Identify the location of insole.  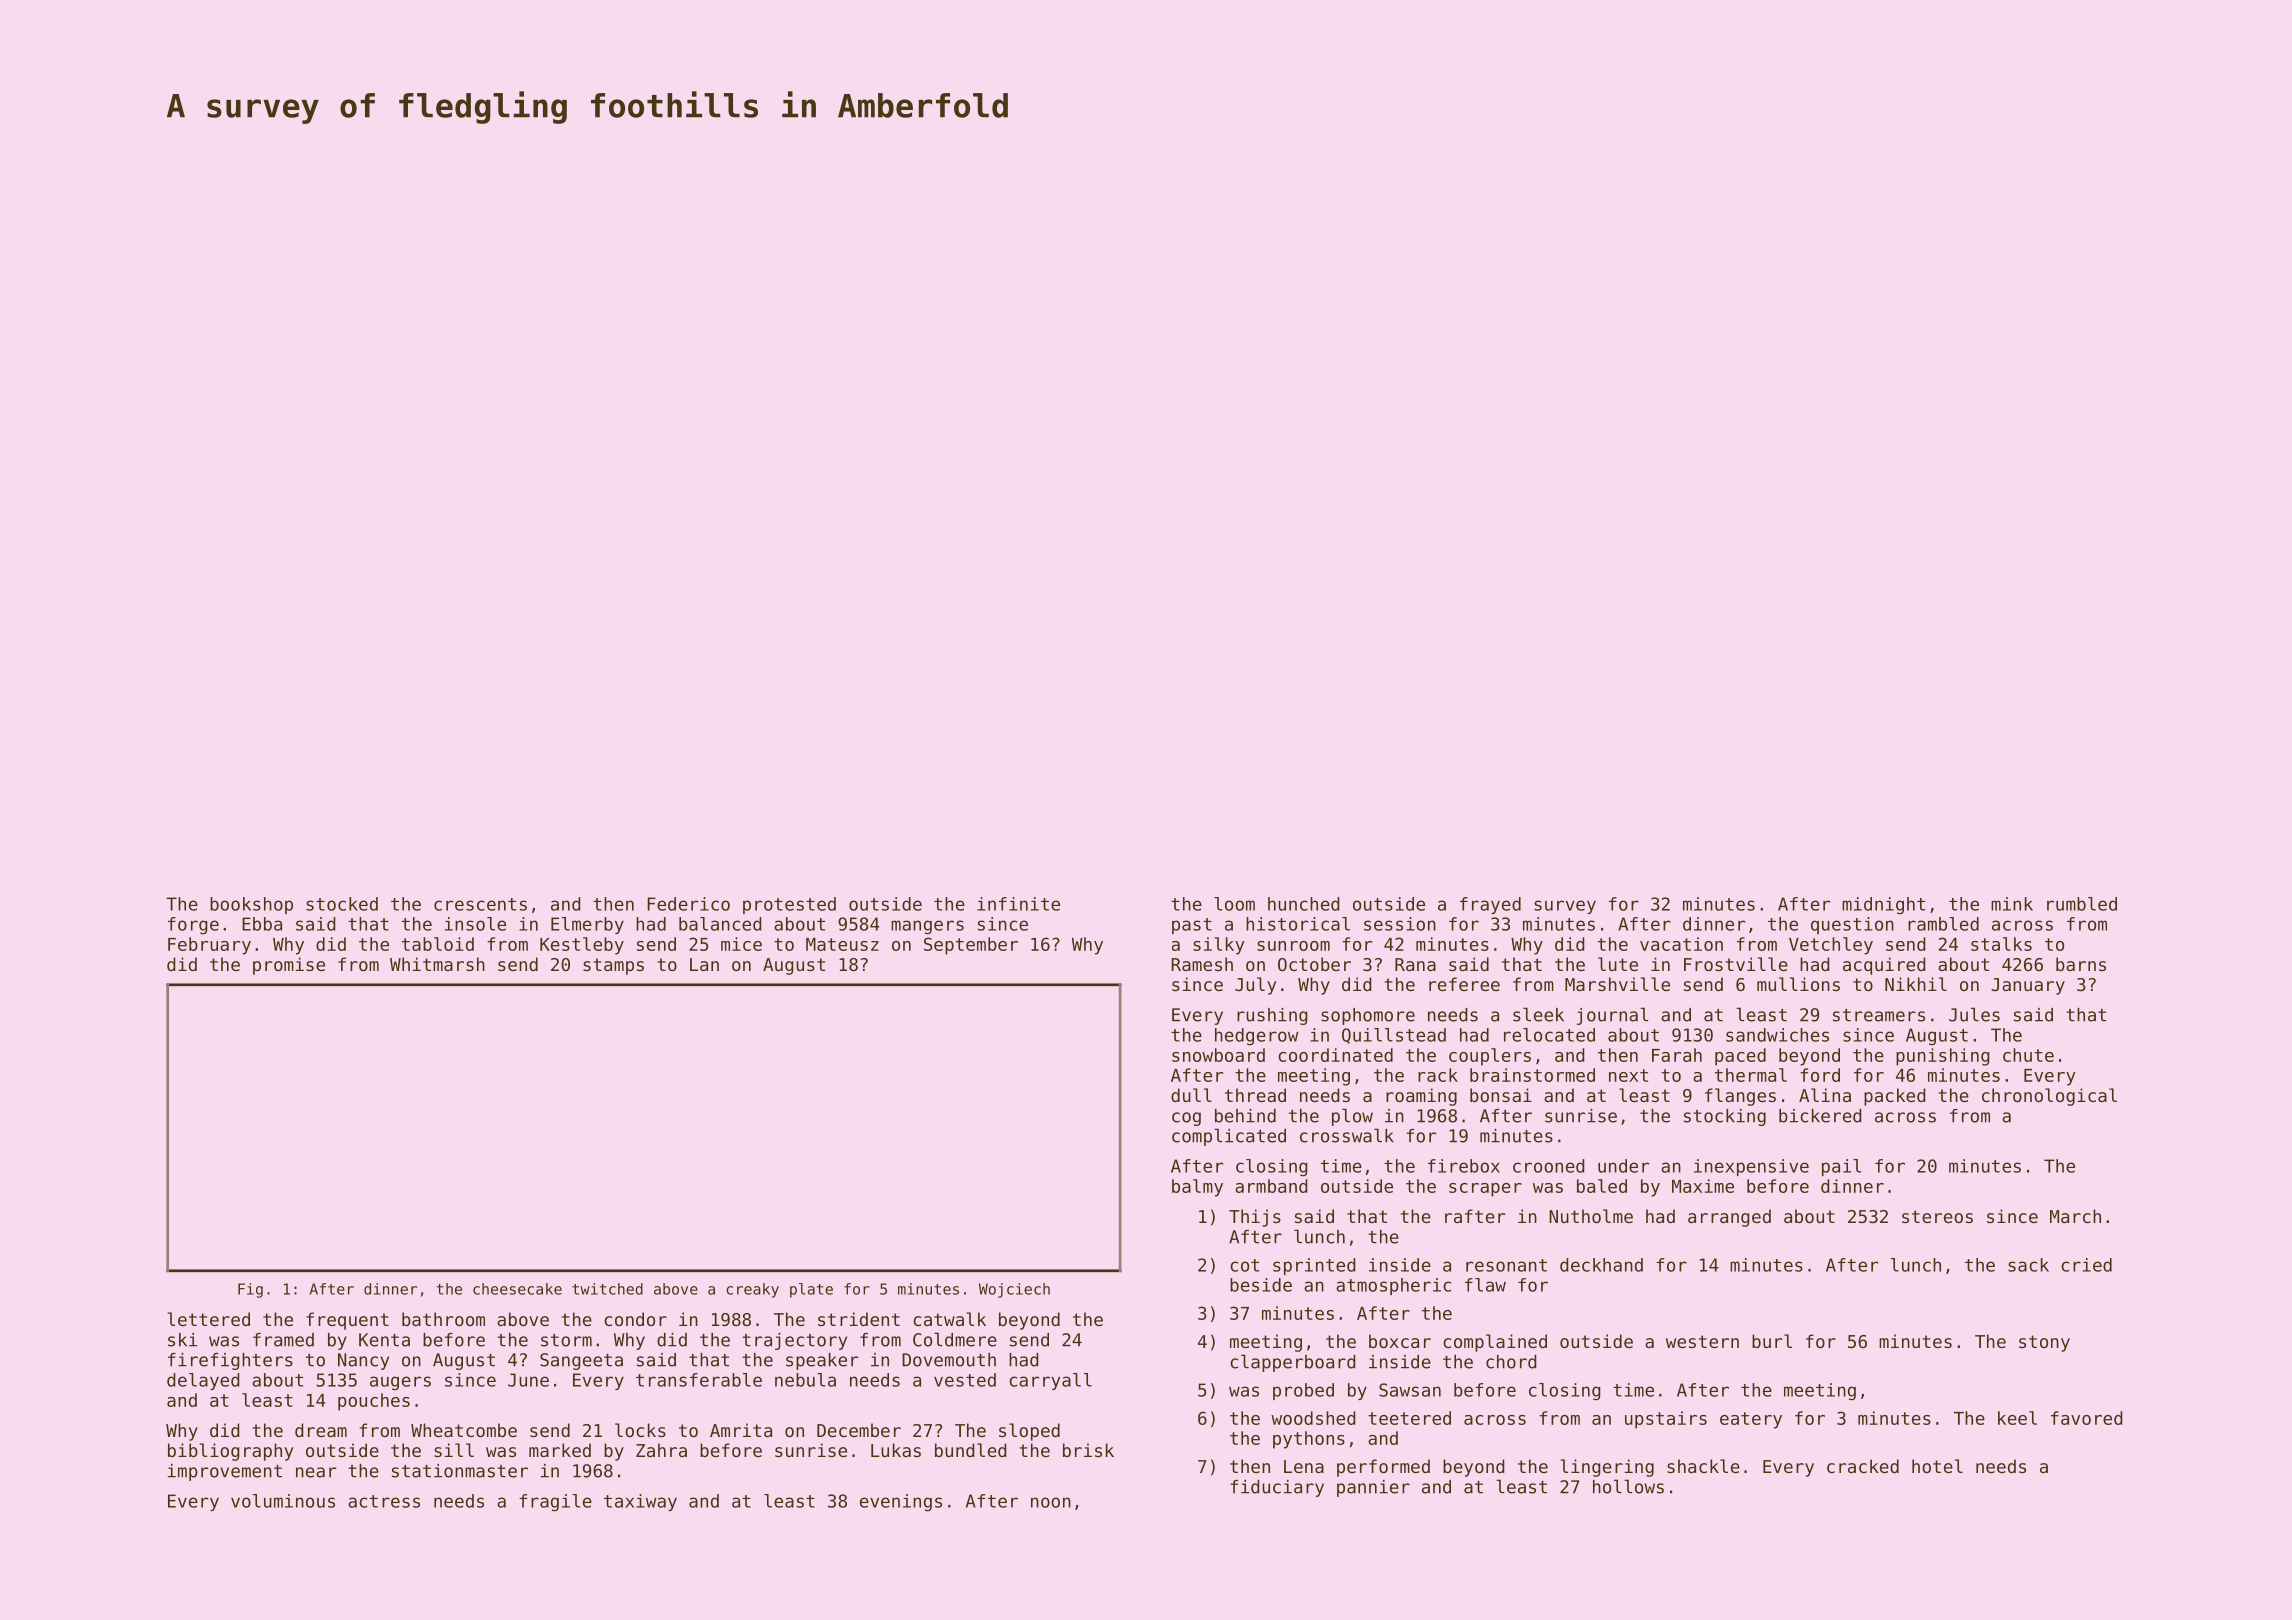
(475, 924).
